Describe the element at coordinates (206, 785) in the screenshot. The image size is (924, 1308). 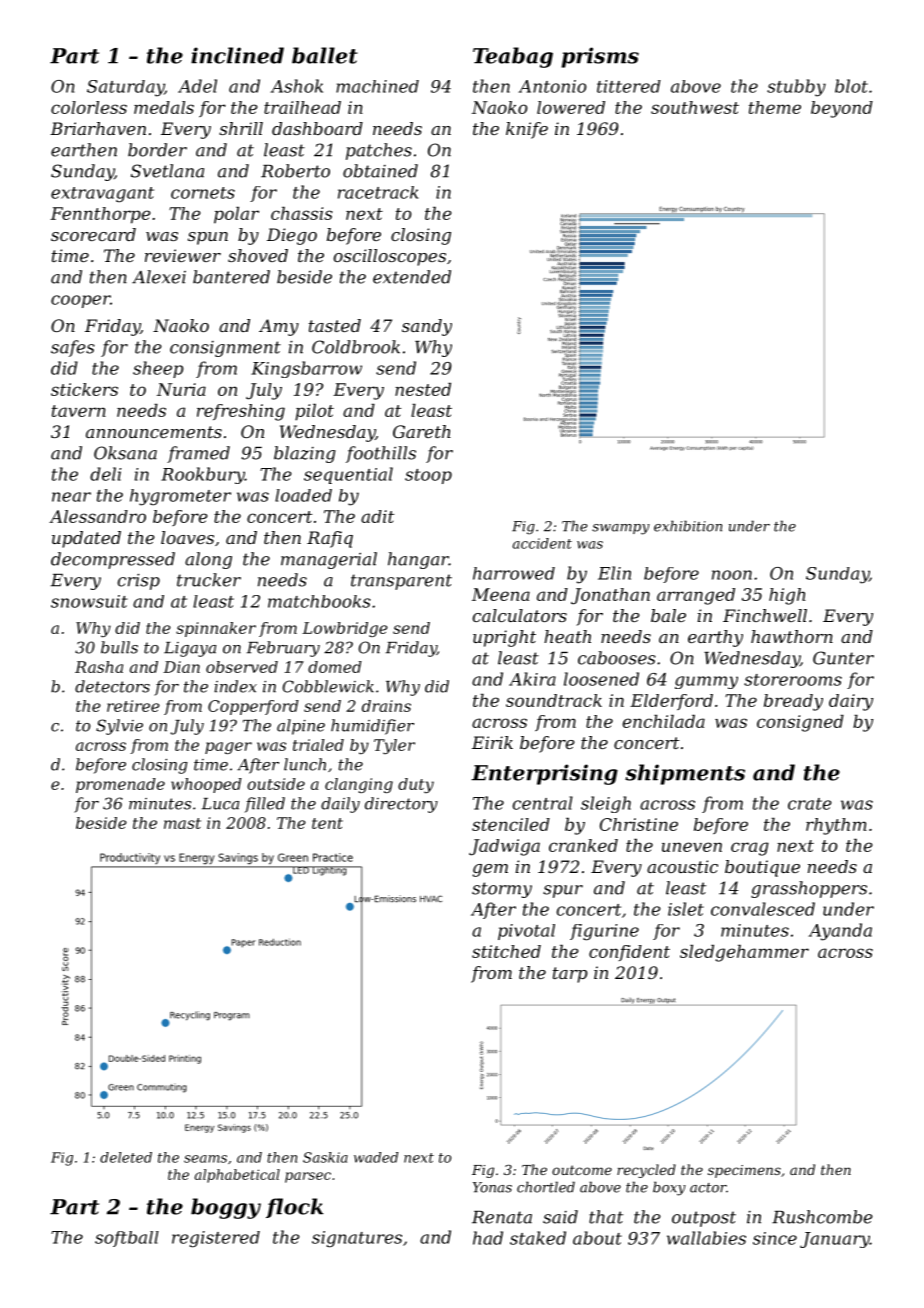
I see `whooped` at that location.
